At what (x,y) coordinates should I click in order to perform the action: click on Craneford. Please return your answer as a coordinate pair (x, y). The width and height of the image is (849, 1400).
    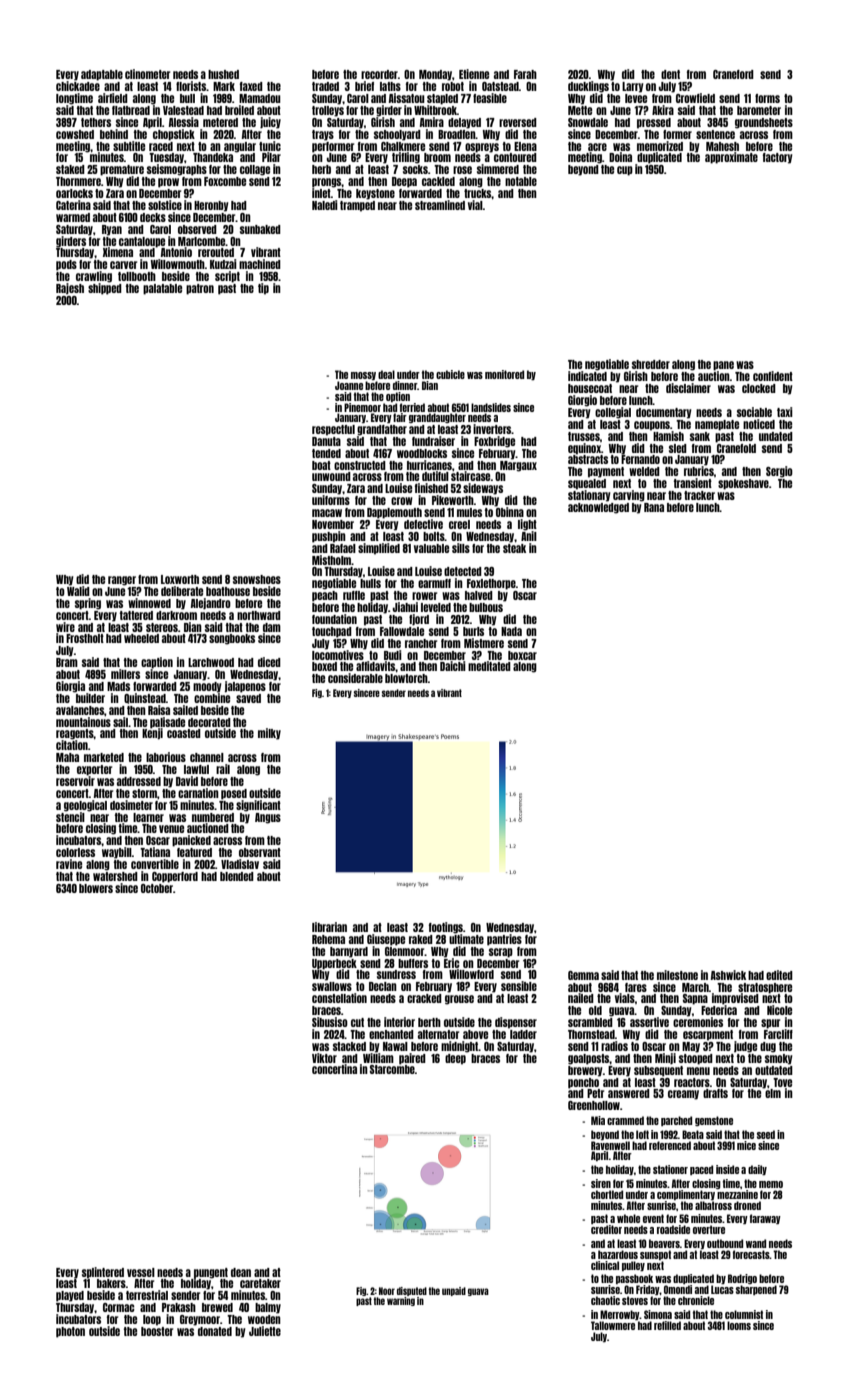
    Looking at the image, I should click on (733, 74).
